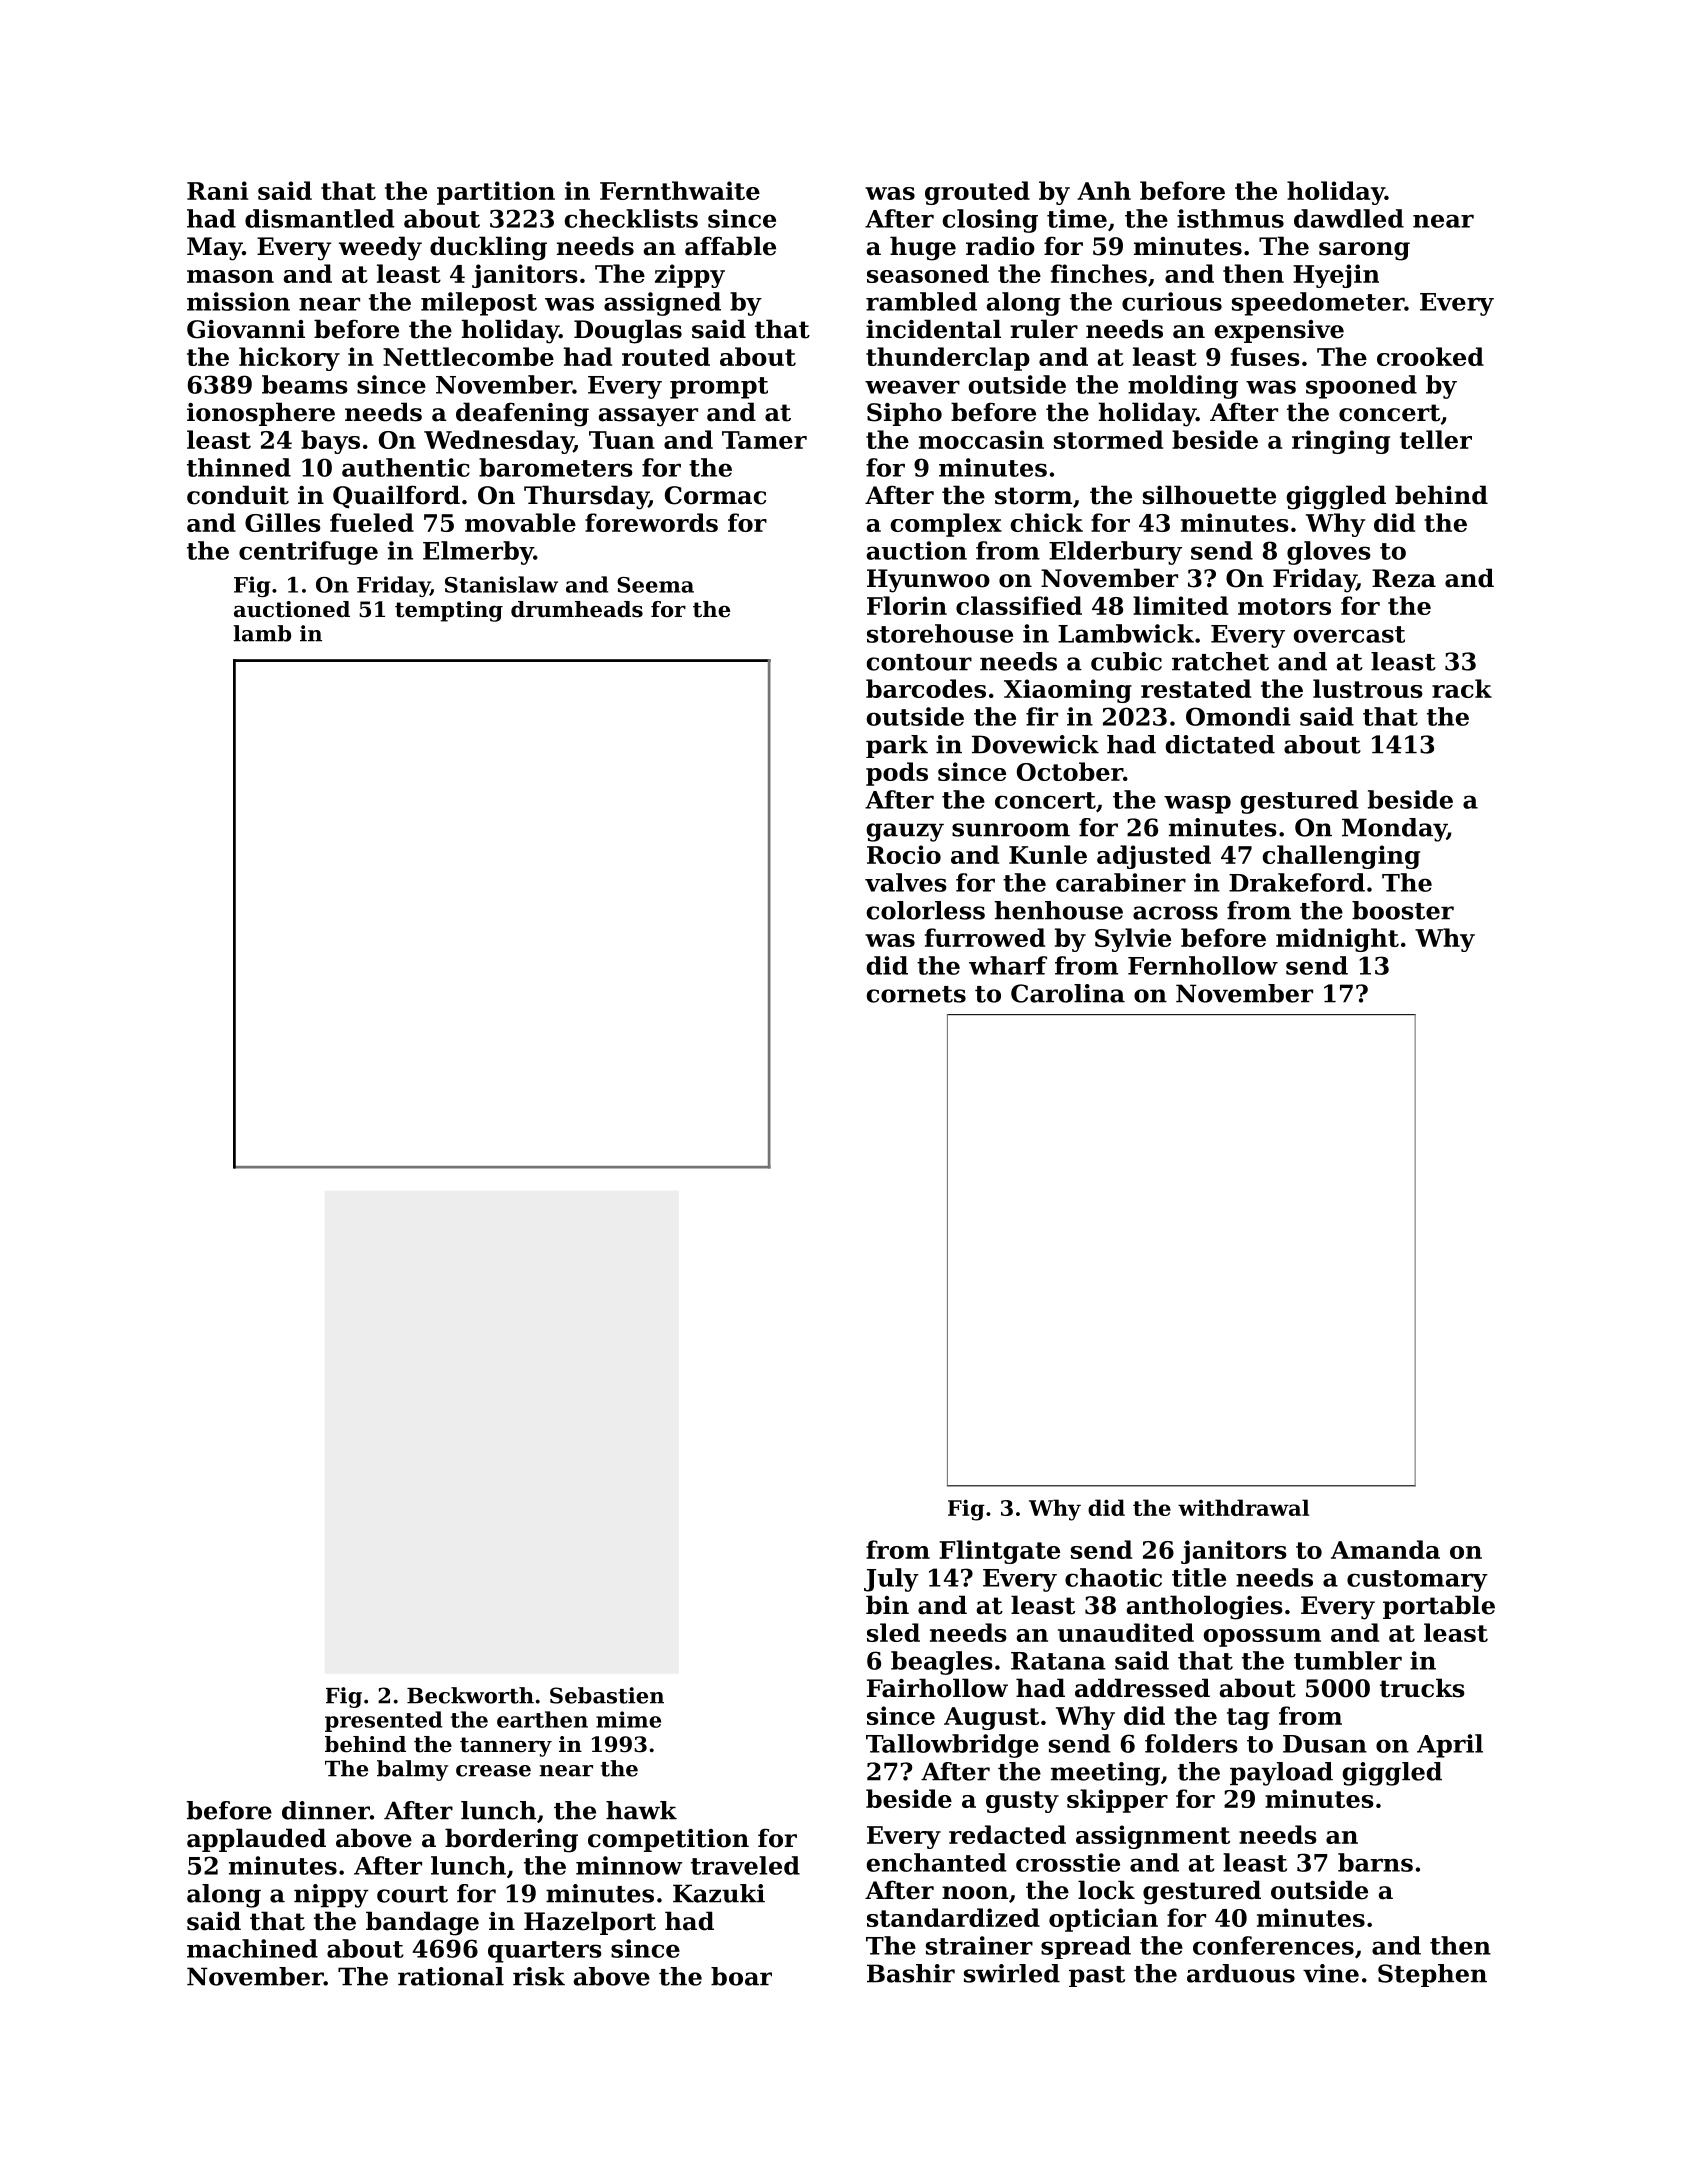 Image resolution: width=1683 pixels, height=2178 pixels. I want to click on presented, so click(383, 1721).
